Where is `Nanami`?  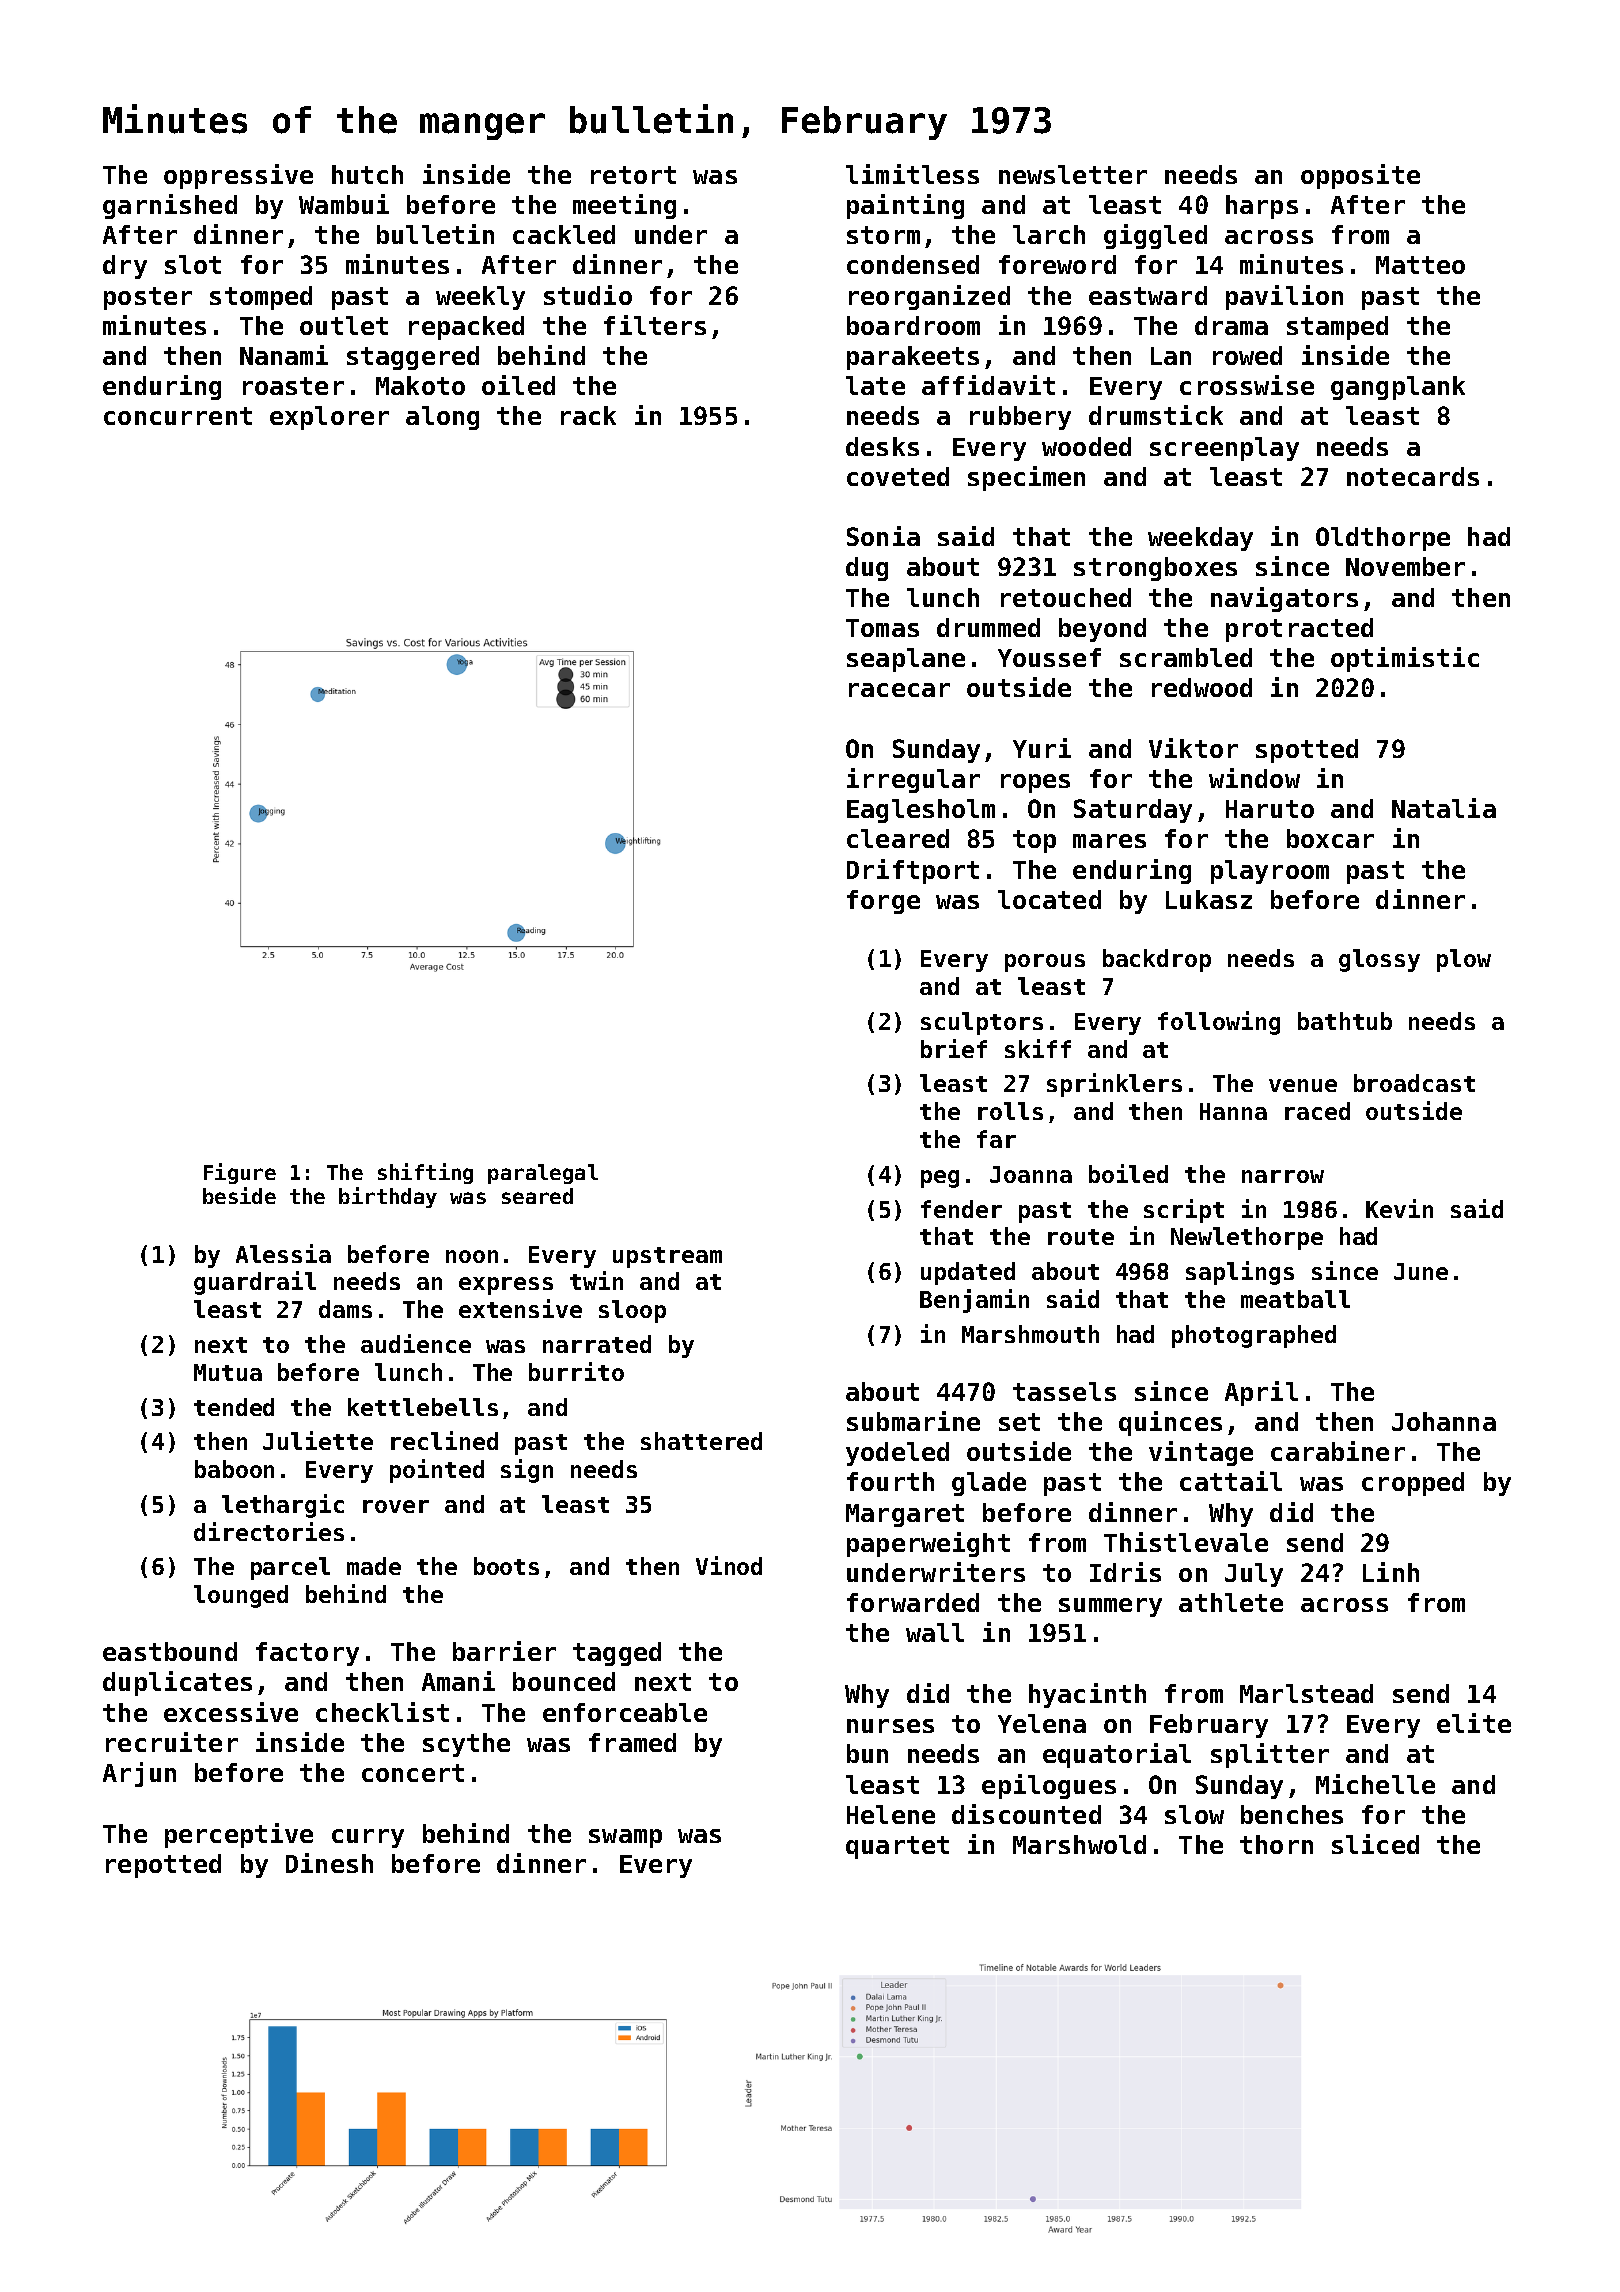
Nanami is located at coordinates (284, 355).
